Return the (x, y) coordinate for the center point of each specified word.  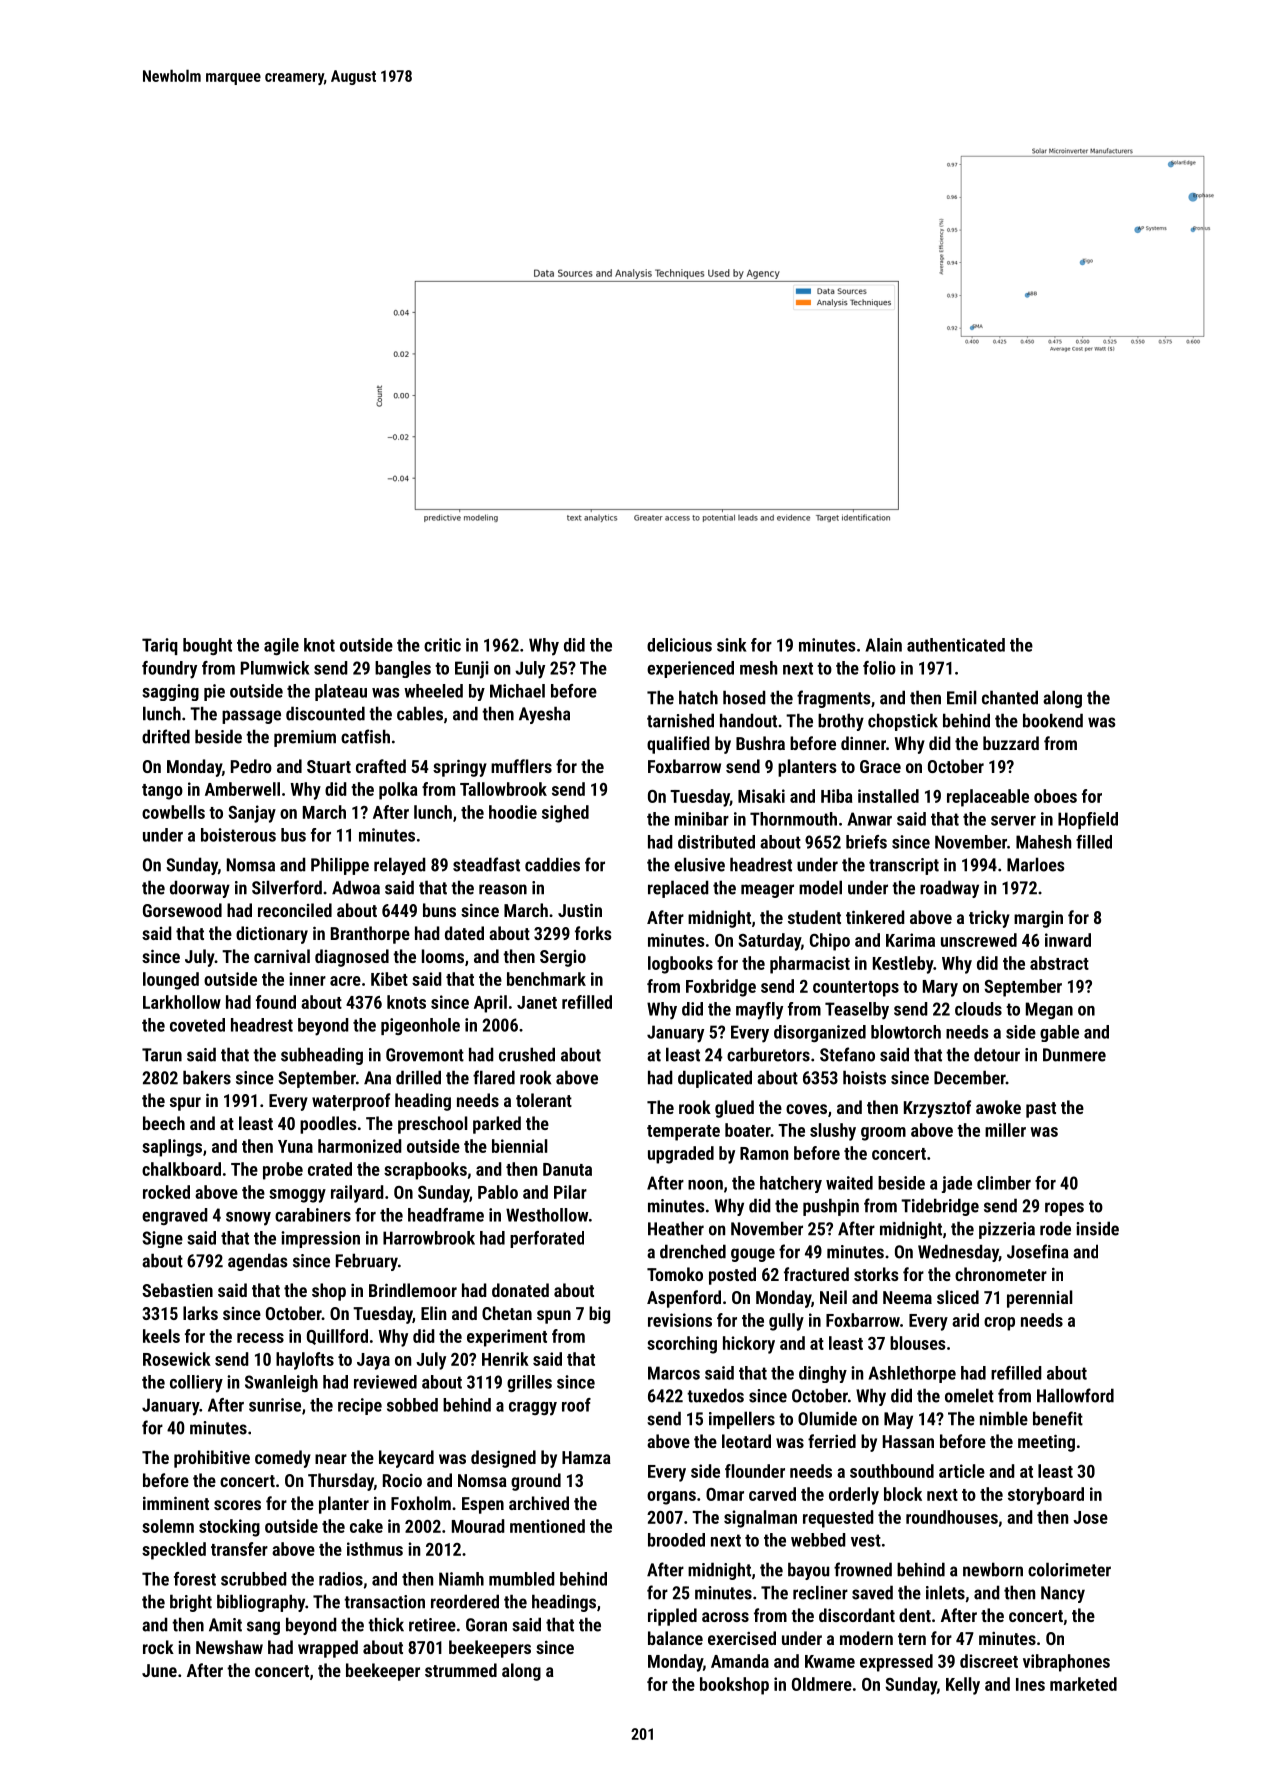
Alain (884, 645)
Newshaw (229, 1647)
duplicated (715, 1079)
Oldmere (822, 1684)
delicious (679, 645)
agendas (258, 1262)
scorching (682, 1345)
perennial (1040, 1299)
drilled (418, 1077)
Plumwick (275, 668)
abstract (1059, 963)
